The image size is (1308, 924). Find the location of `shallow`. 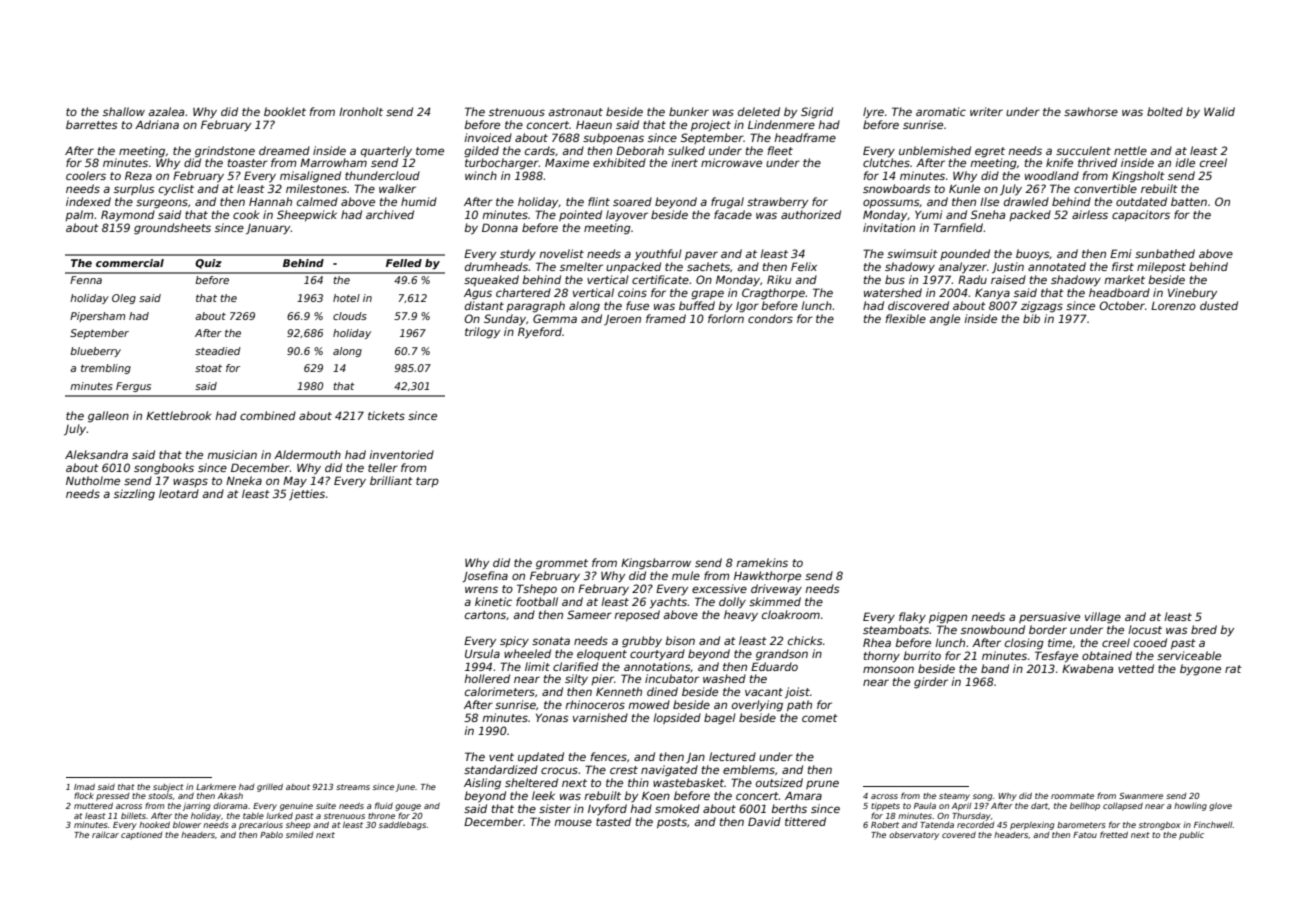

shallow is located at coordinates (124, 111).
